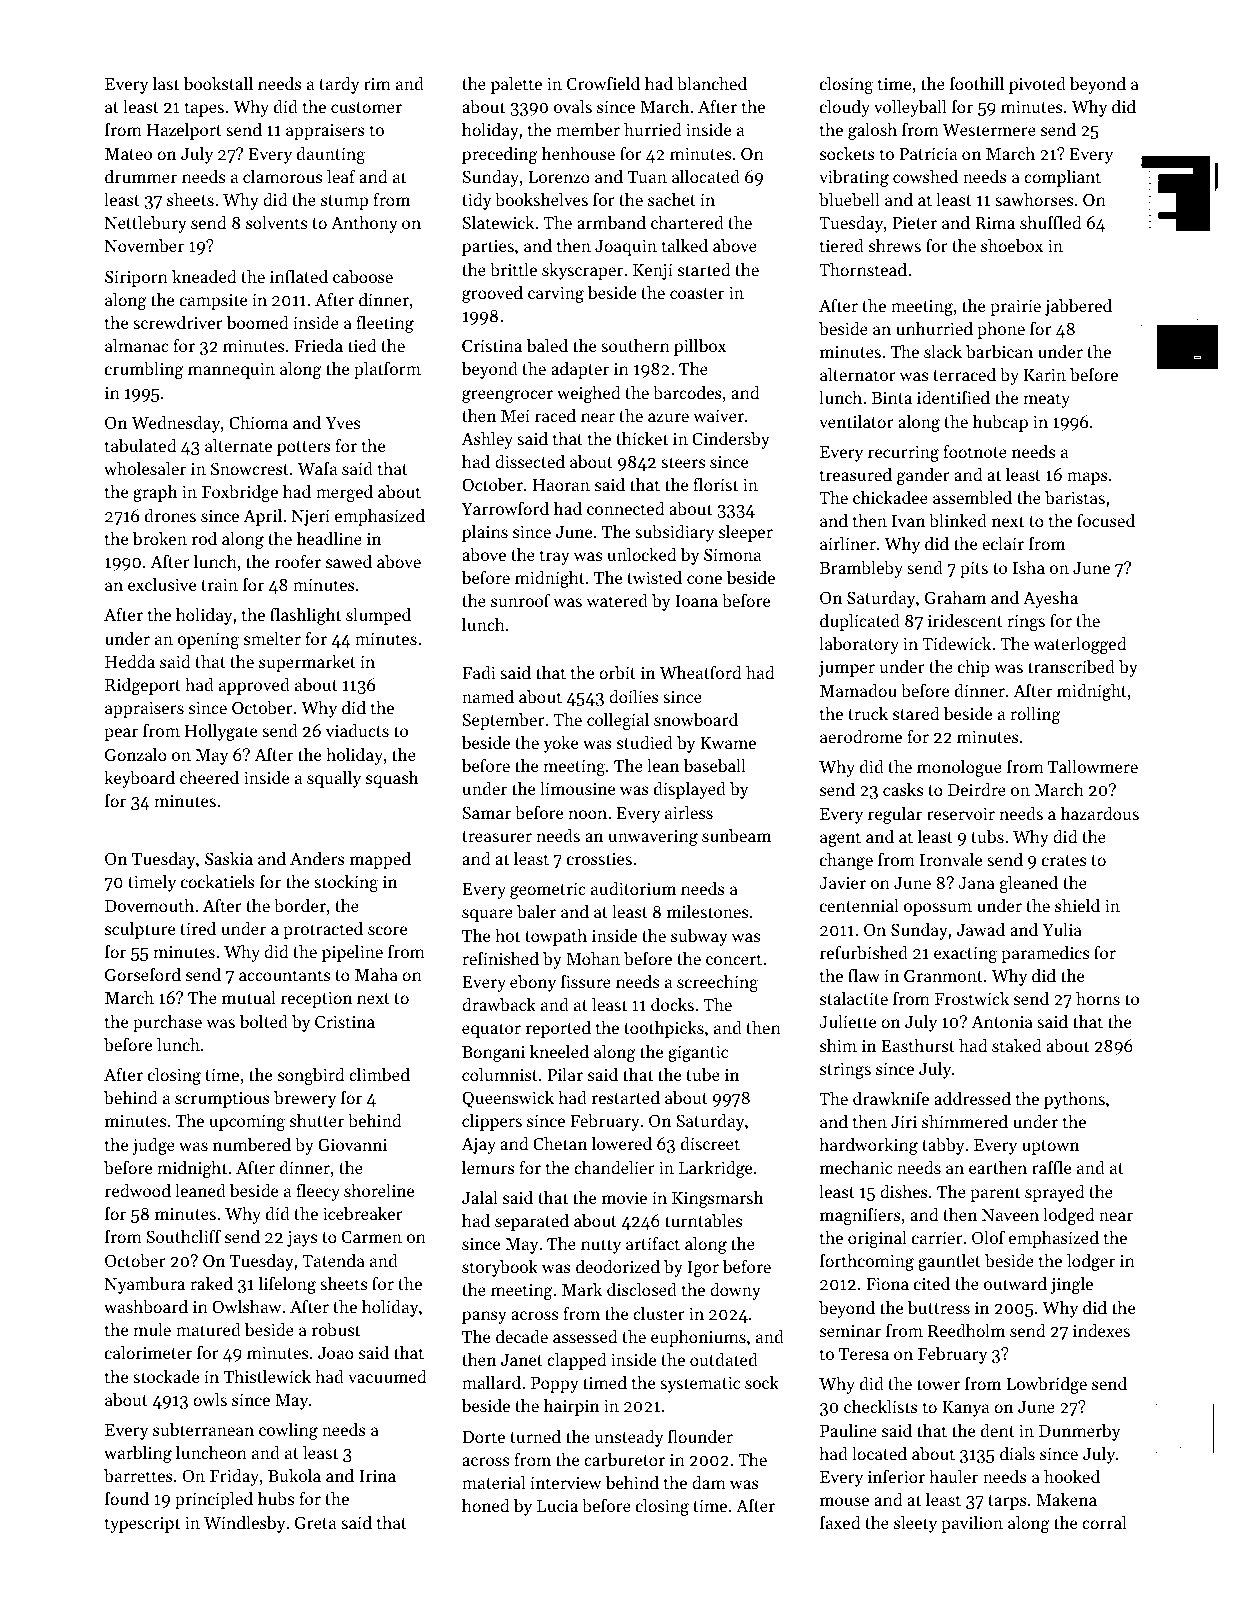 This document has width=1247, height=1613. What do you see at coordinates (698, 1054) in the document?
I see `gigantic` at bounding box center [698, 1054].
